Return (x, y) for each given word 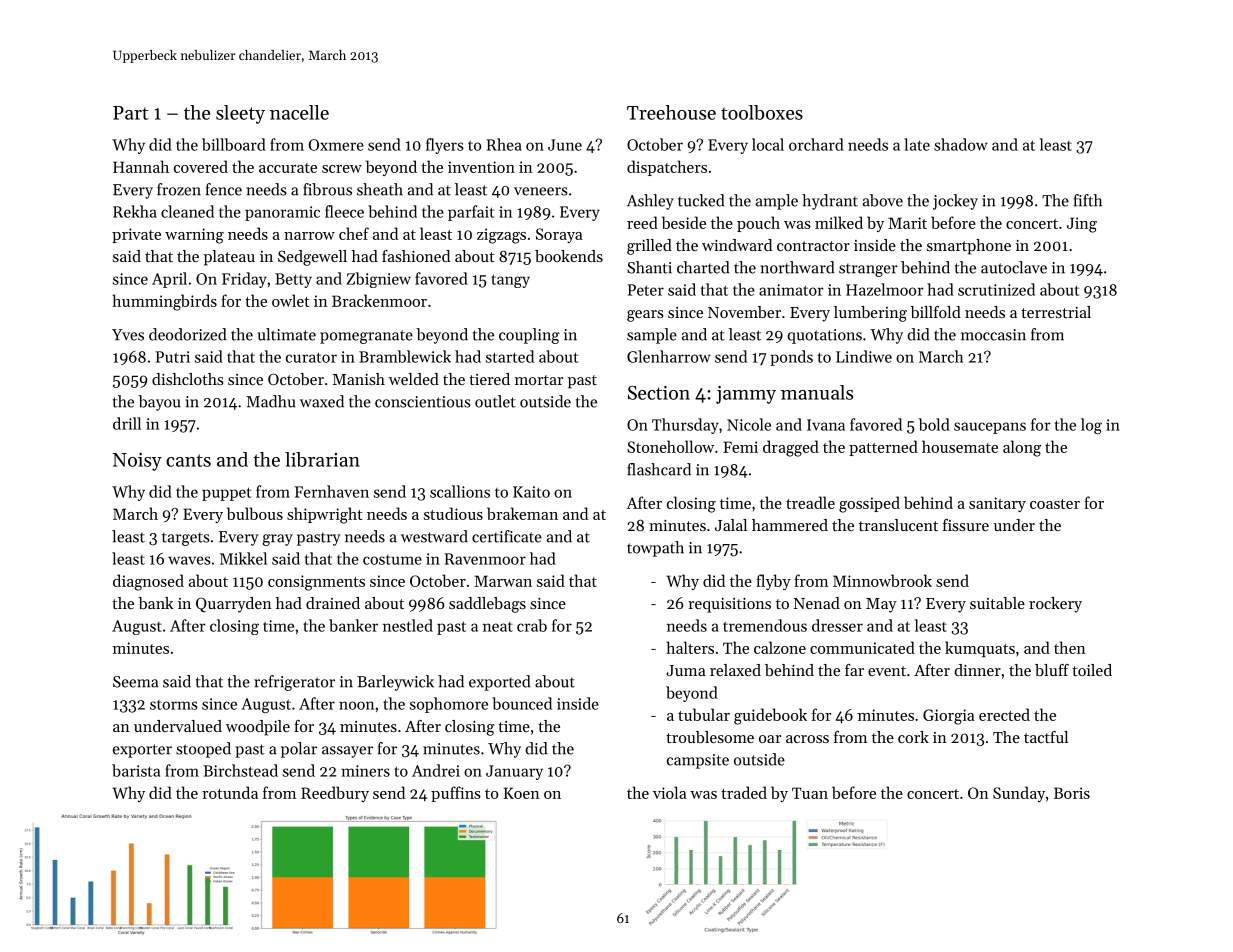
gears (645, 316)
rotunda (230, 792)
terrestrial (1056, 312)
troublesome (710, 737)
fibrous (327, 189)
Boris (1072, 793)
